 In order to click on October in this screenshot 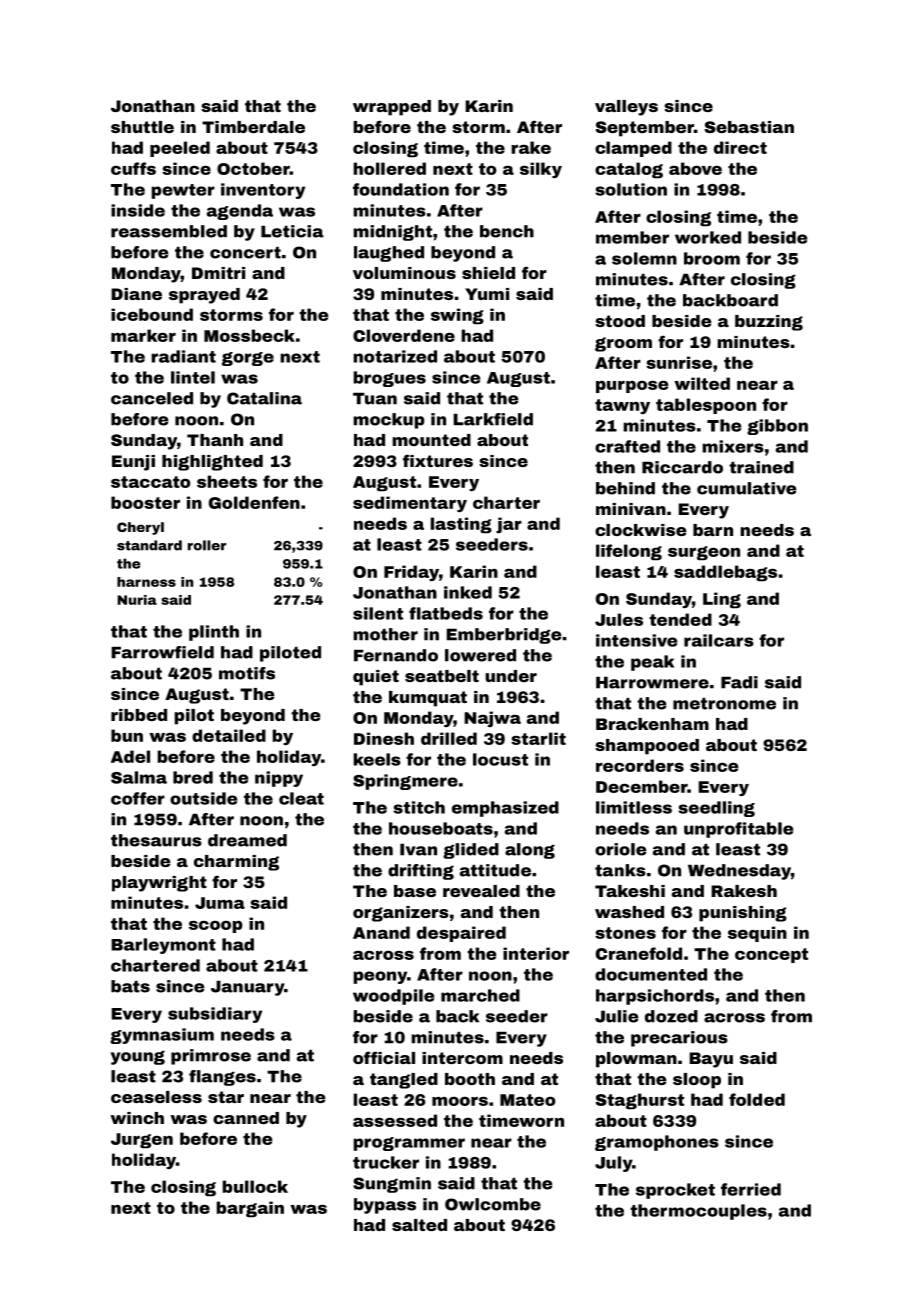, I will do `click(253, 168)`.
